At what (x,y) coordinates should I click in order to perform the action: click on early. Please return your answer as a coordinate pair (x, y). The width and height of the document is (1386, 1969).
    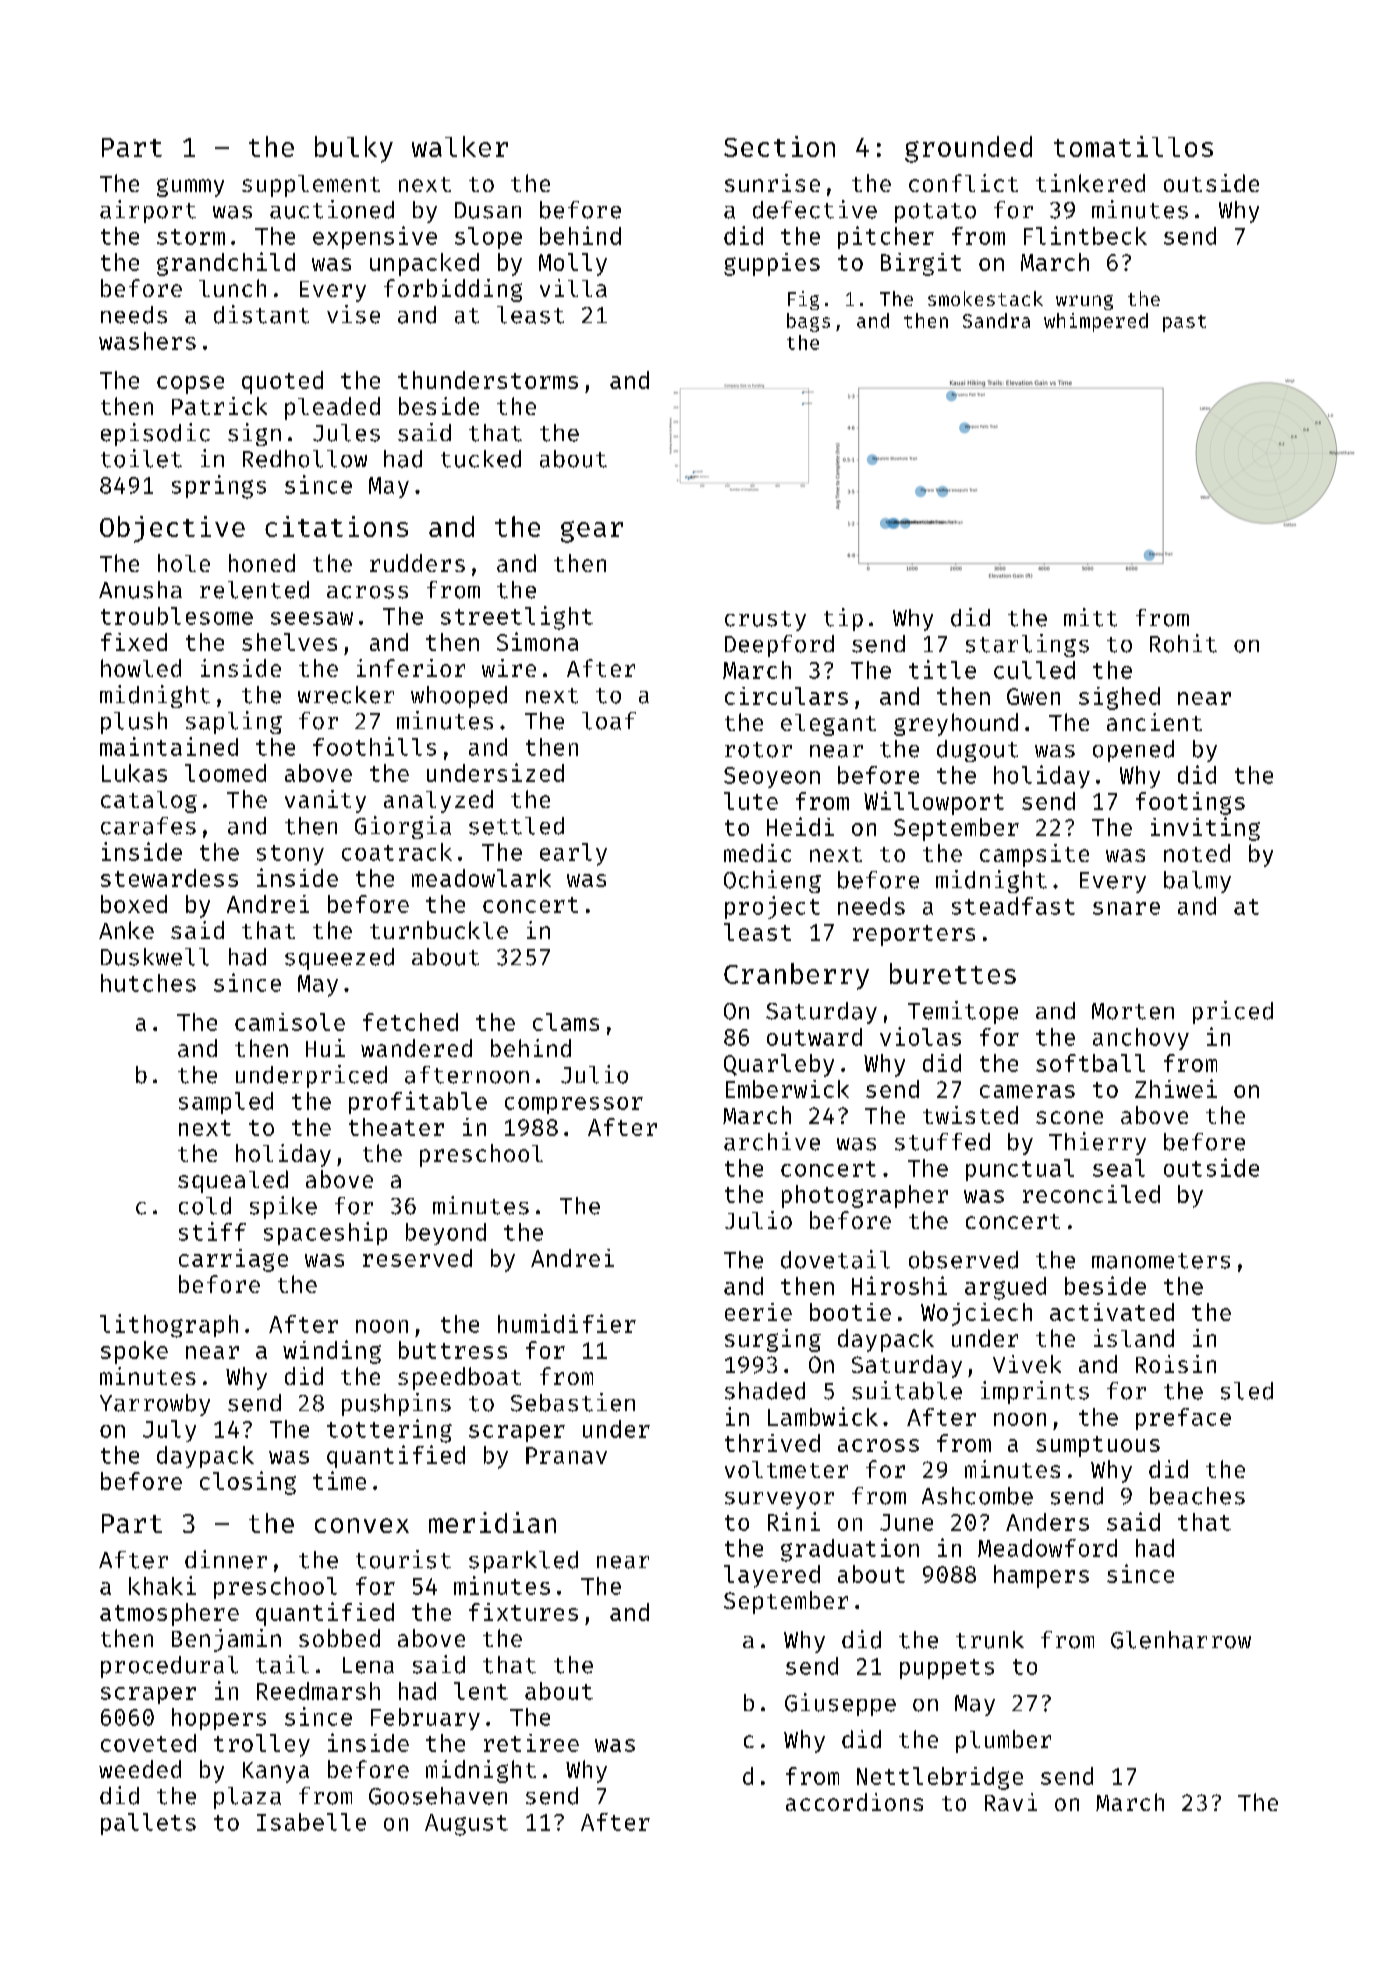
    Looking at the image, I should click on (573, 854).
